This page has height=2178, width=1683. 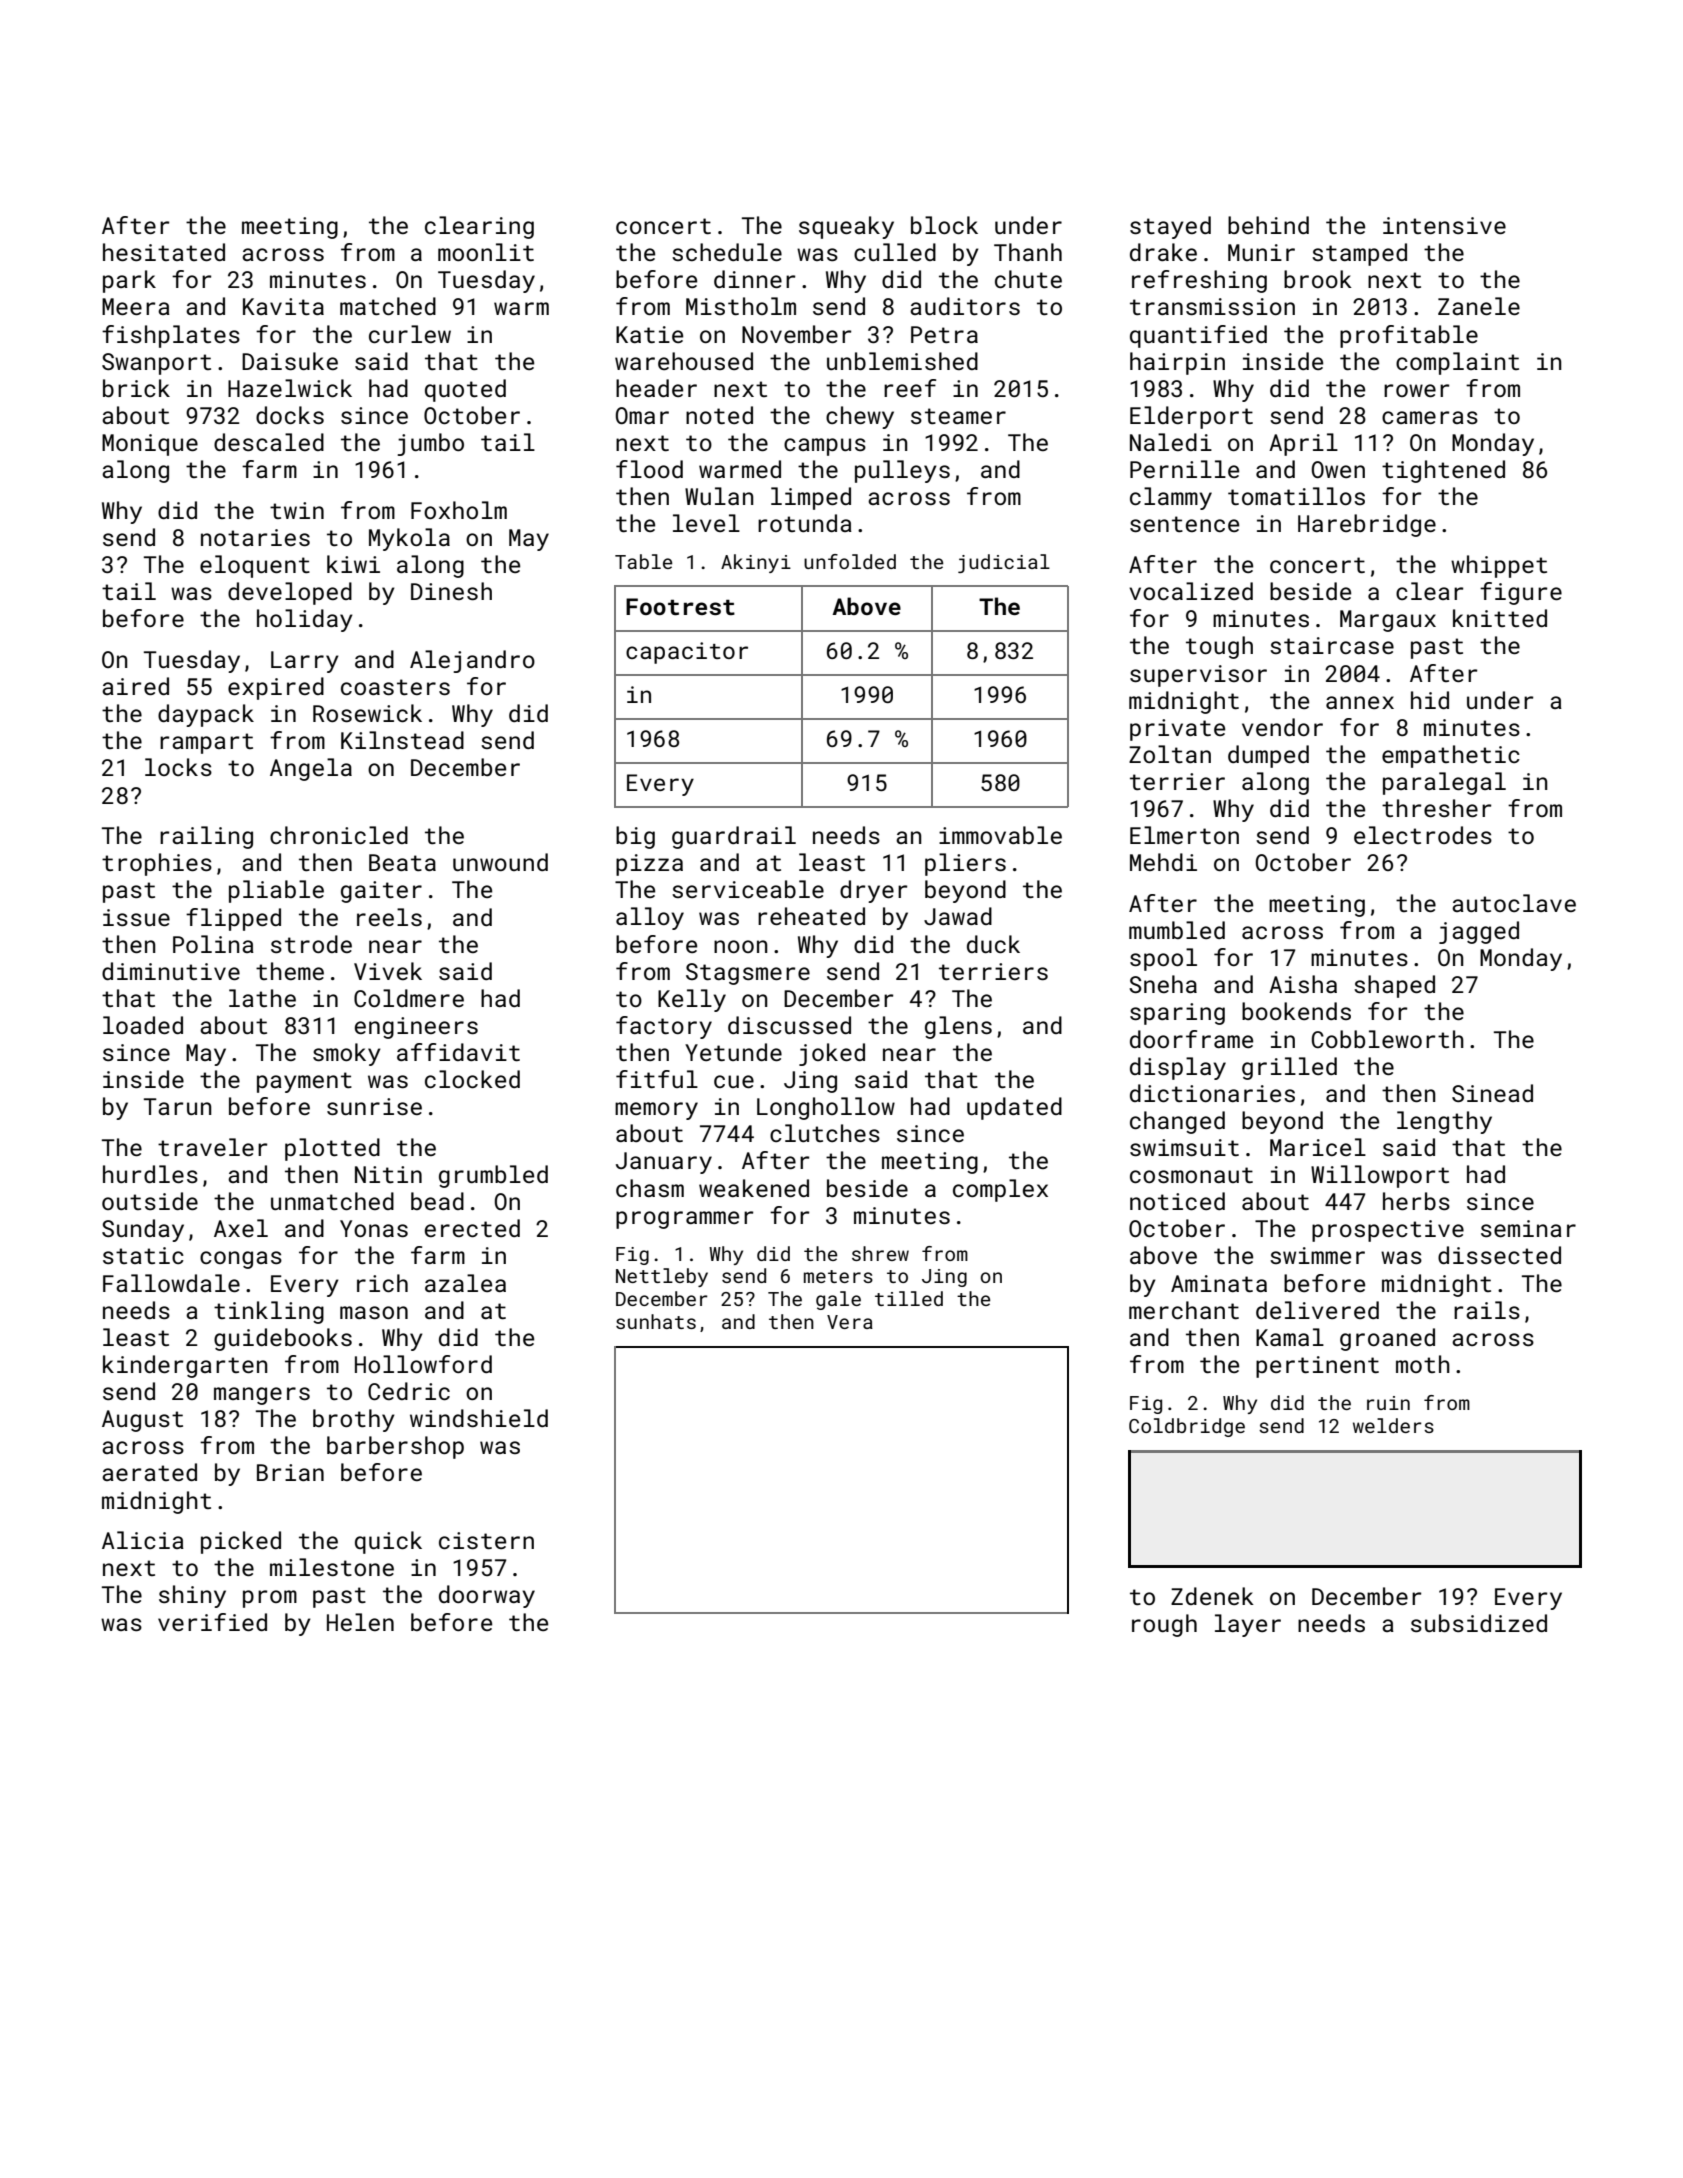 I want to click on Kilnstead, so click(x=402, y=740).
